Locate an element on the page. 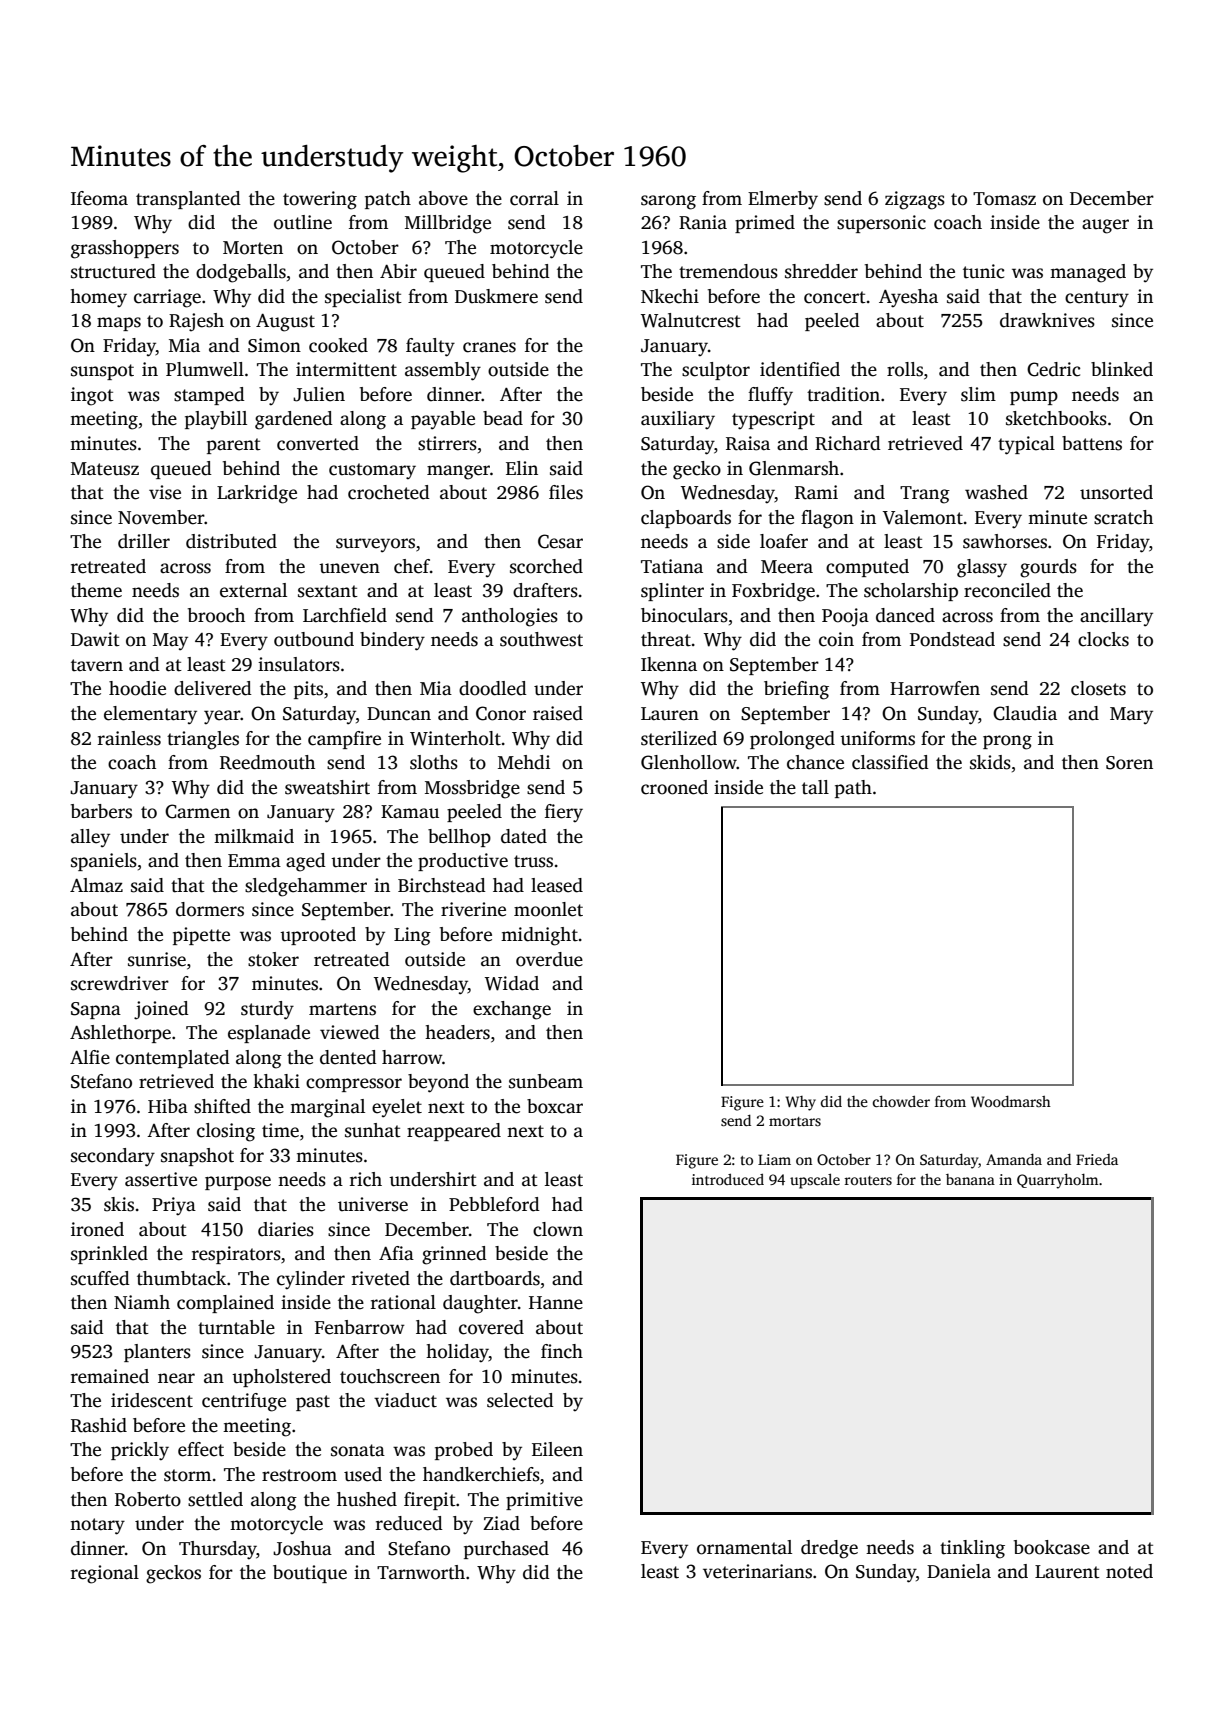  Rajesh is located at coordinates (196, 322).
